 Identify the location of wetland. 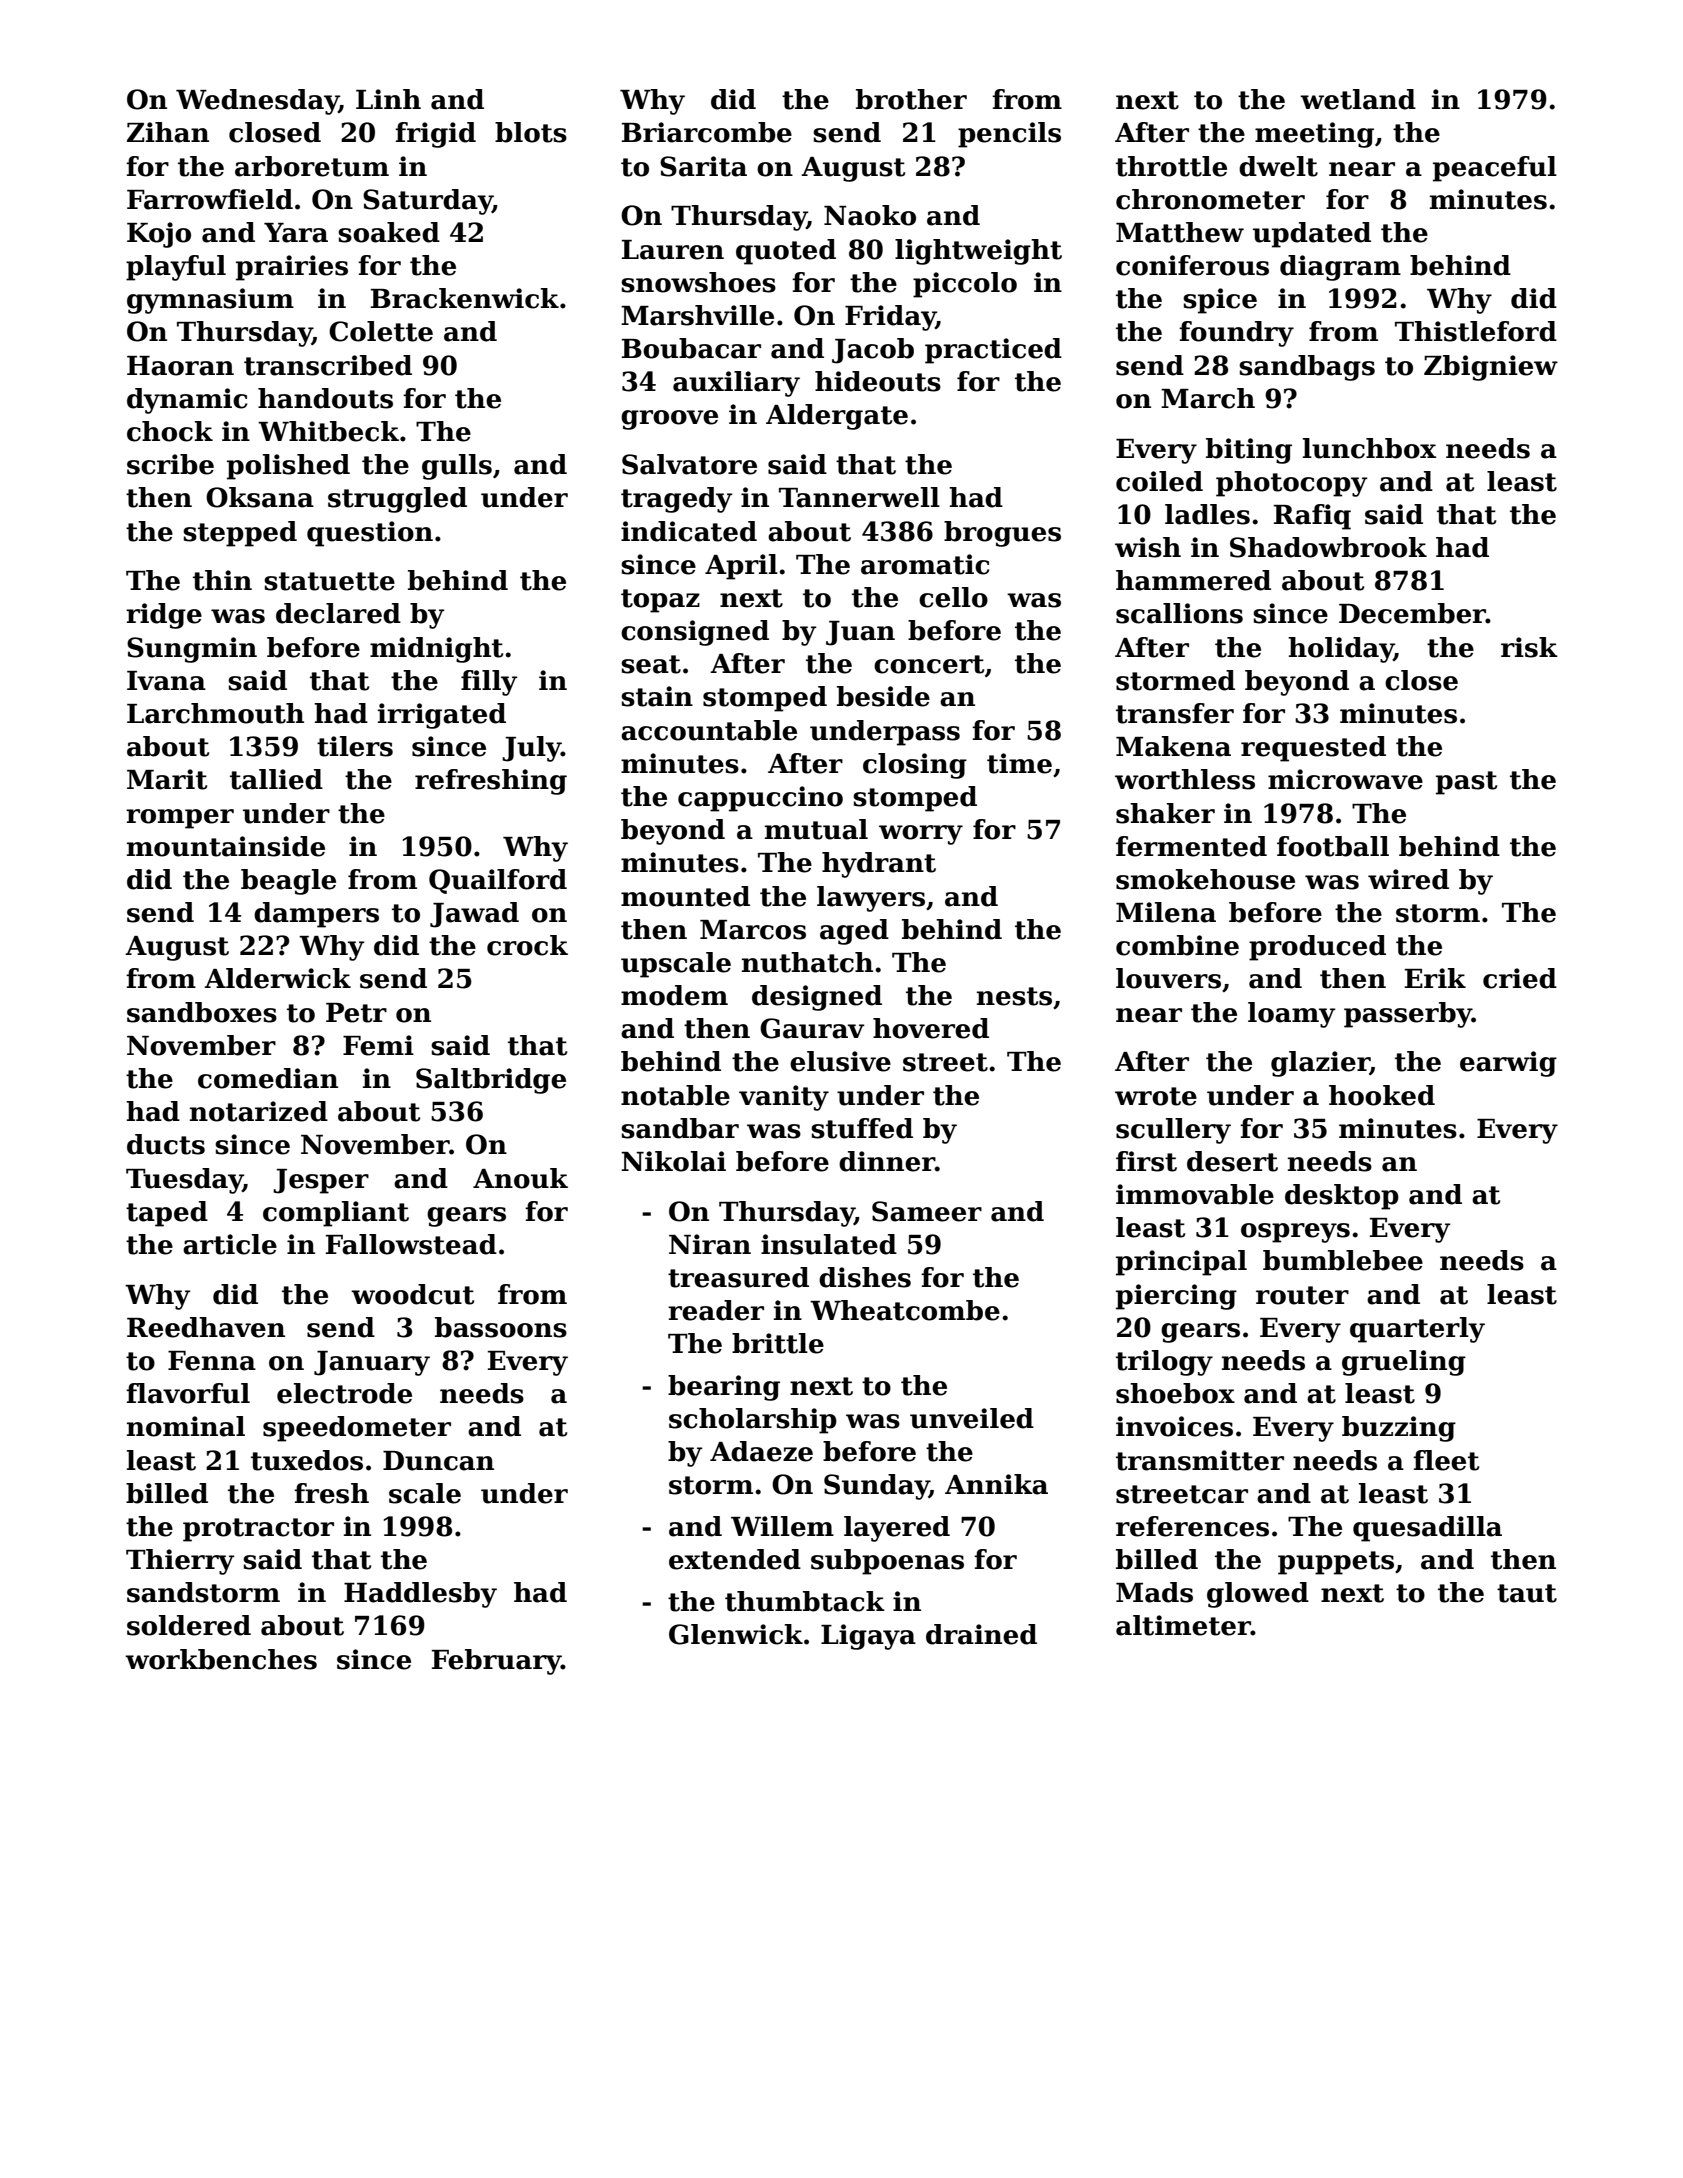
(1358, 99).
